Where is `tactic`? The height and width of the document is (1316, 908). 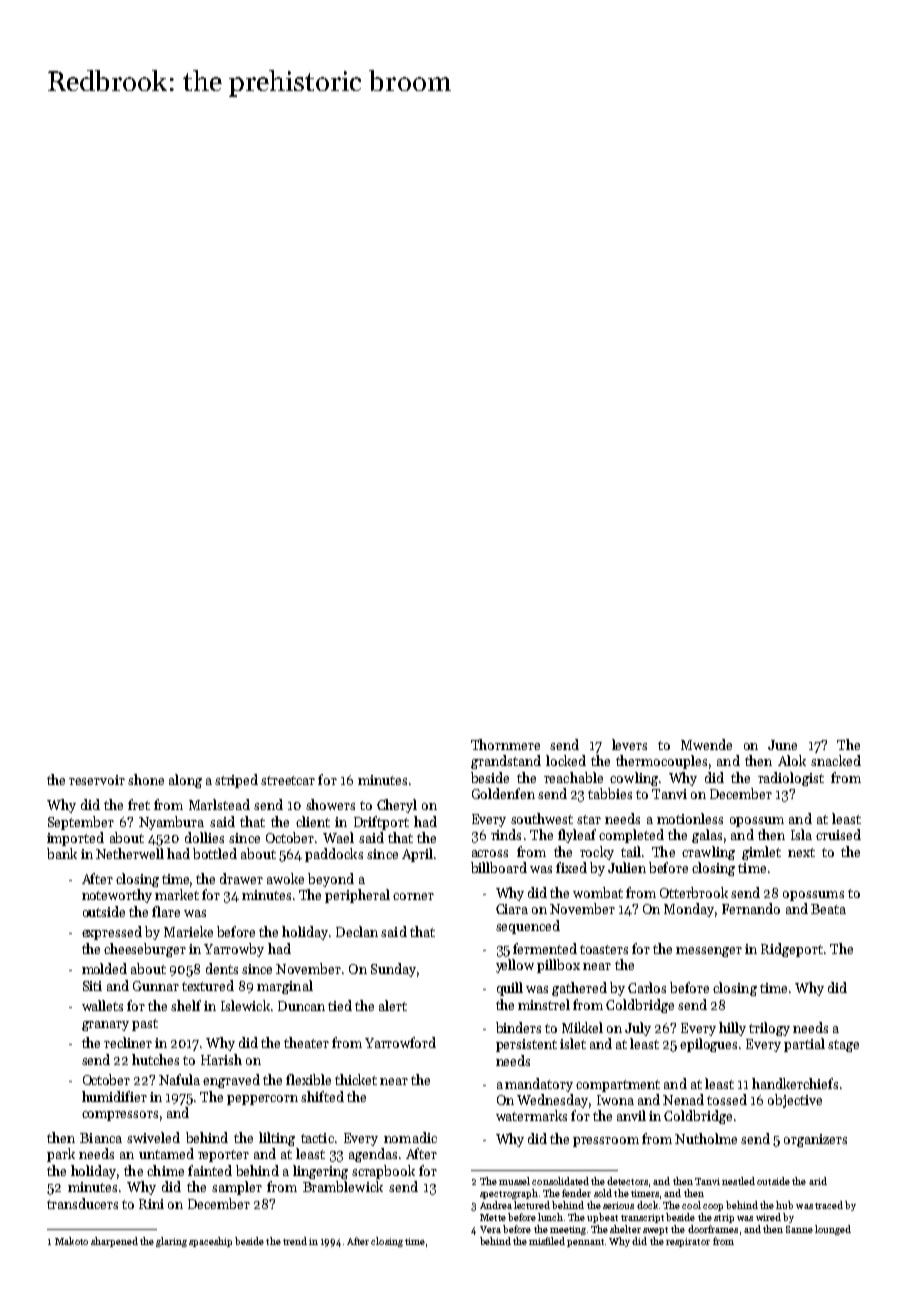
tactic is located at coordinates (317, 1138).
